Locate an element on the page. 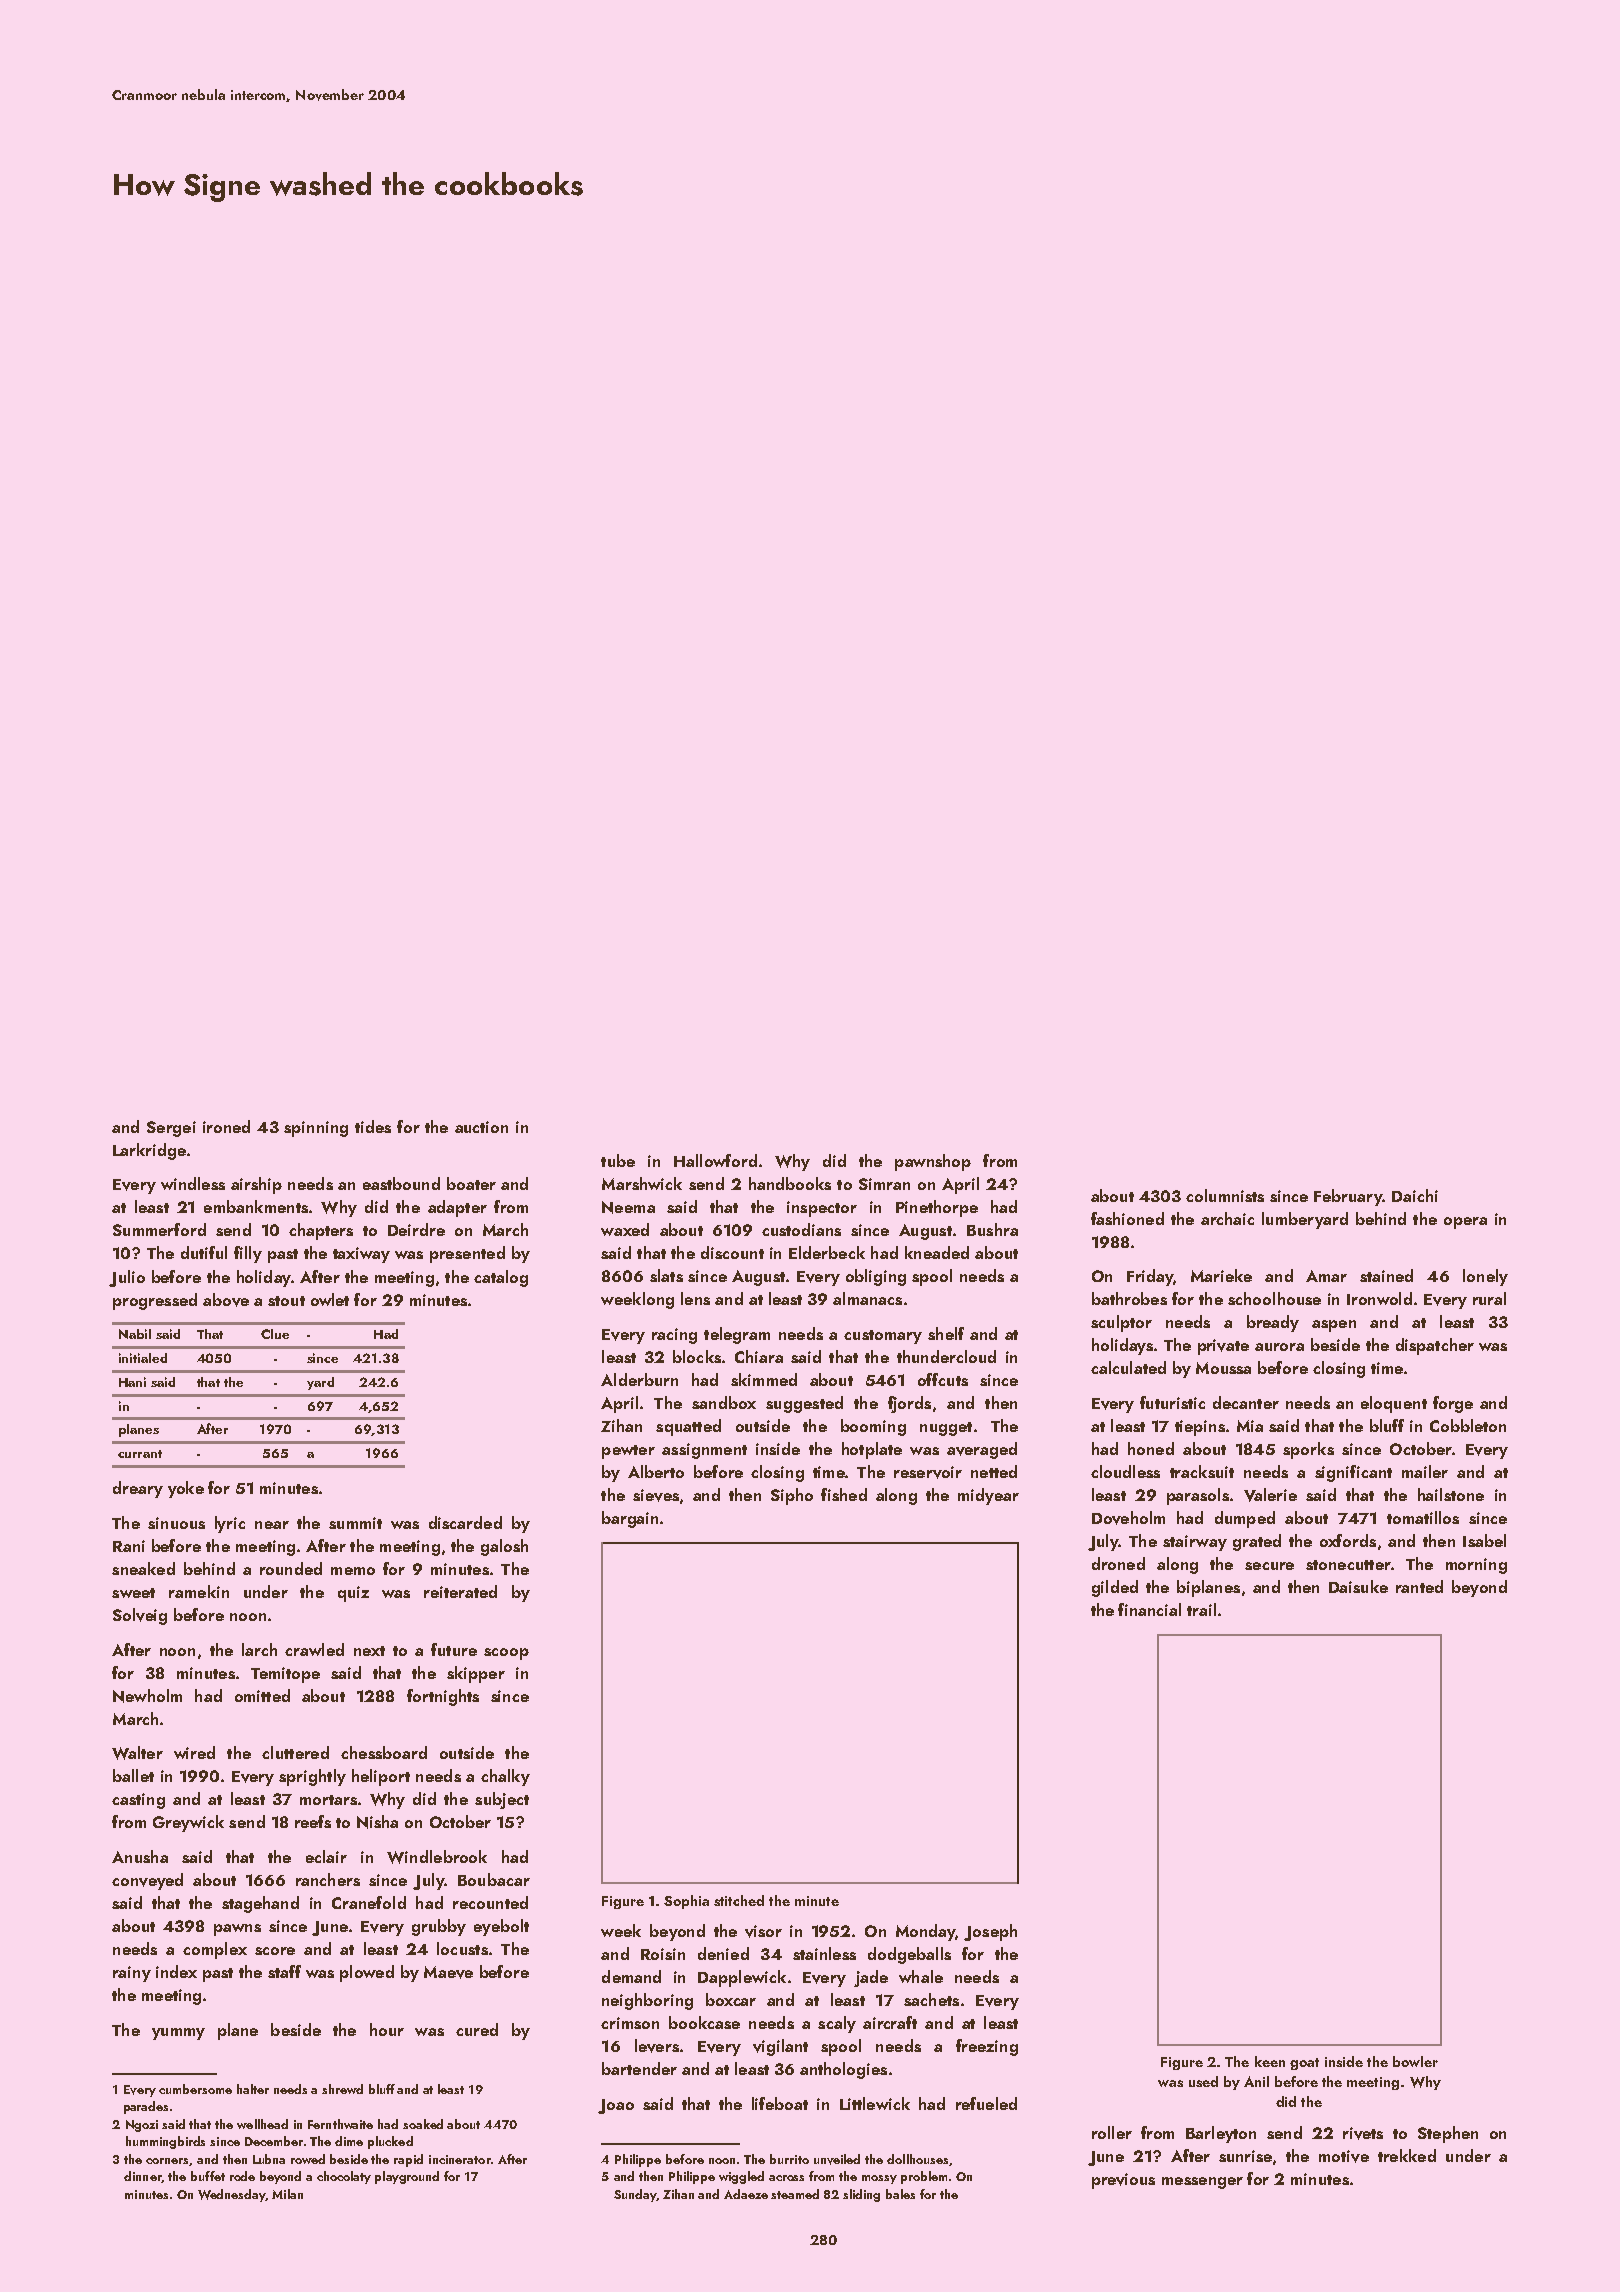 The width and height of the page is (1620, 2292). chocolaty is located at coordinates (344, 2177).
